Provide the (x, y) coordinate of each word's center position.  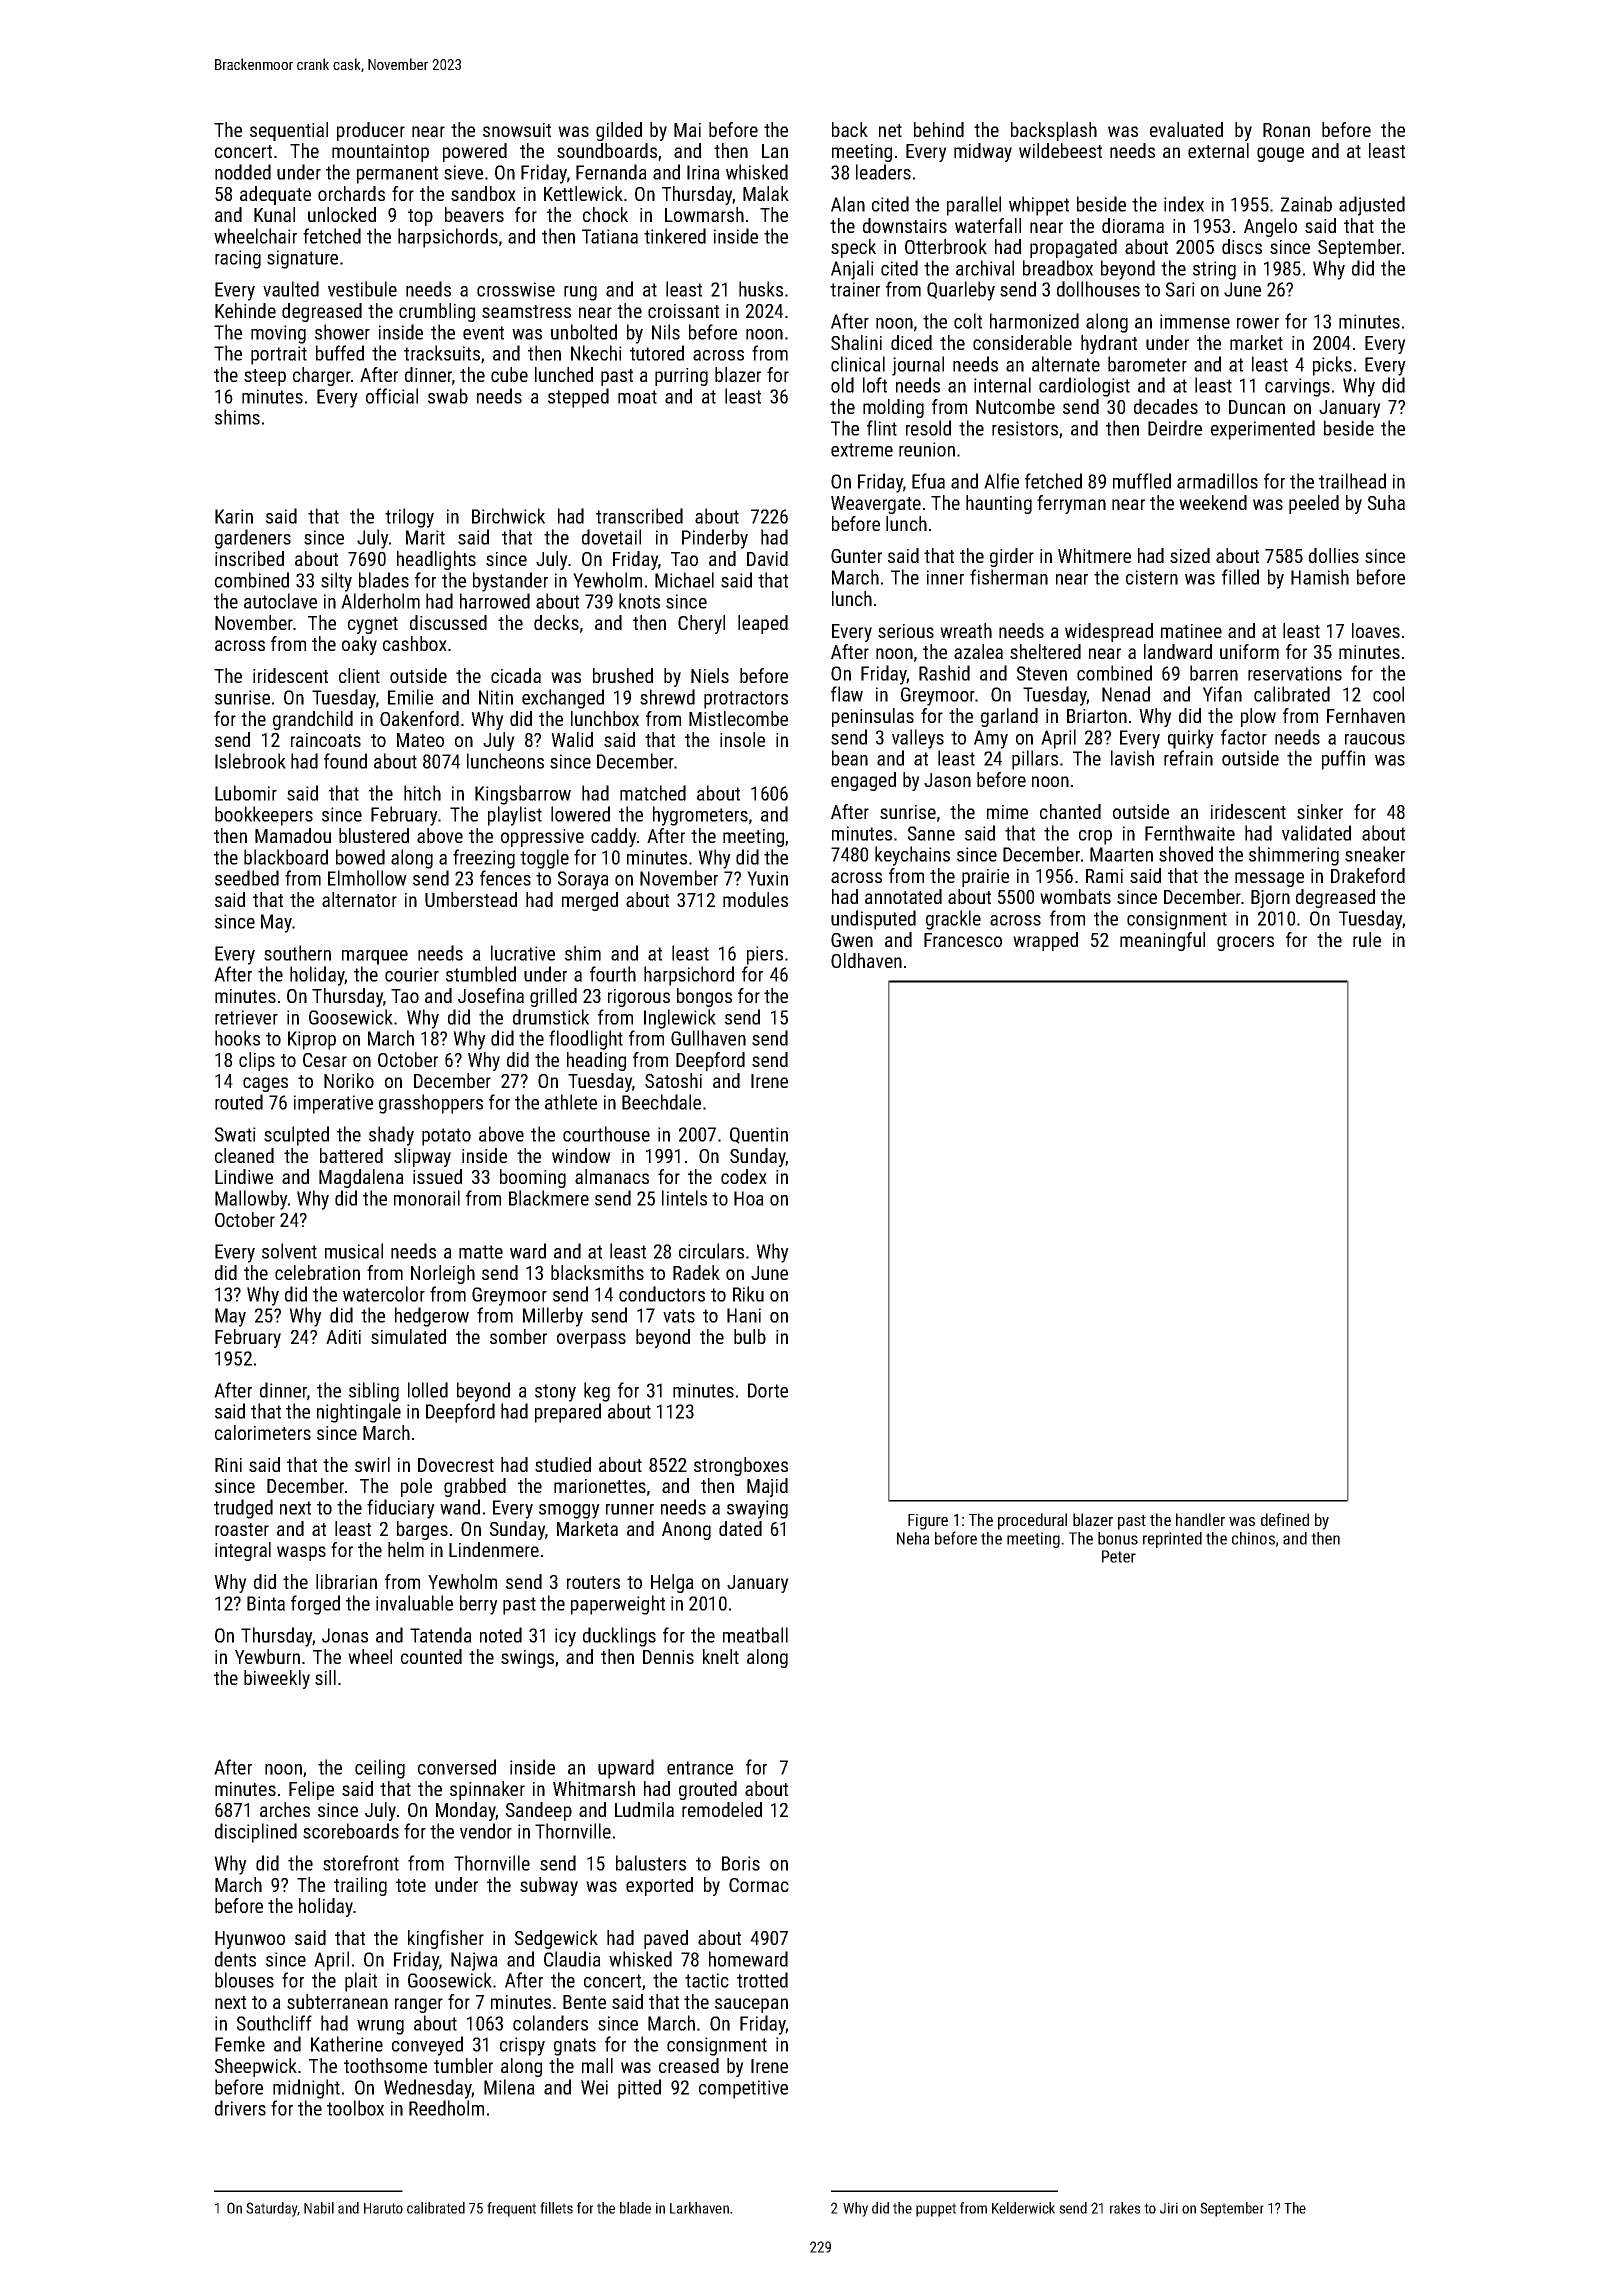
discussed (448, 622)
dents (235, 1959)
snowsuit (517, 130)
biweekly (277, 1679)
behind (939, 129)
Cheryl (701, 624)
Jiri (1169, 2208)
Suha (1386, 502)
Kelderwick (1023, 2208)
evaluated (1186, 129)
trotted (762, 1980)
